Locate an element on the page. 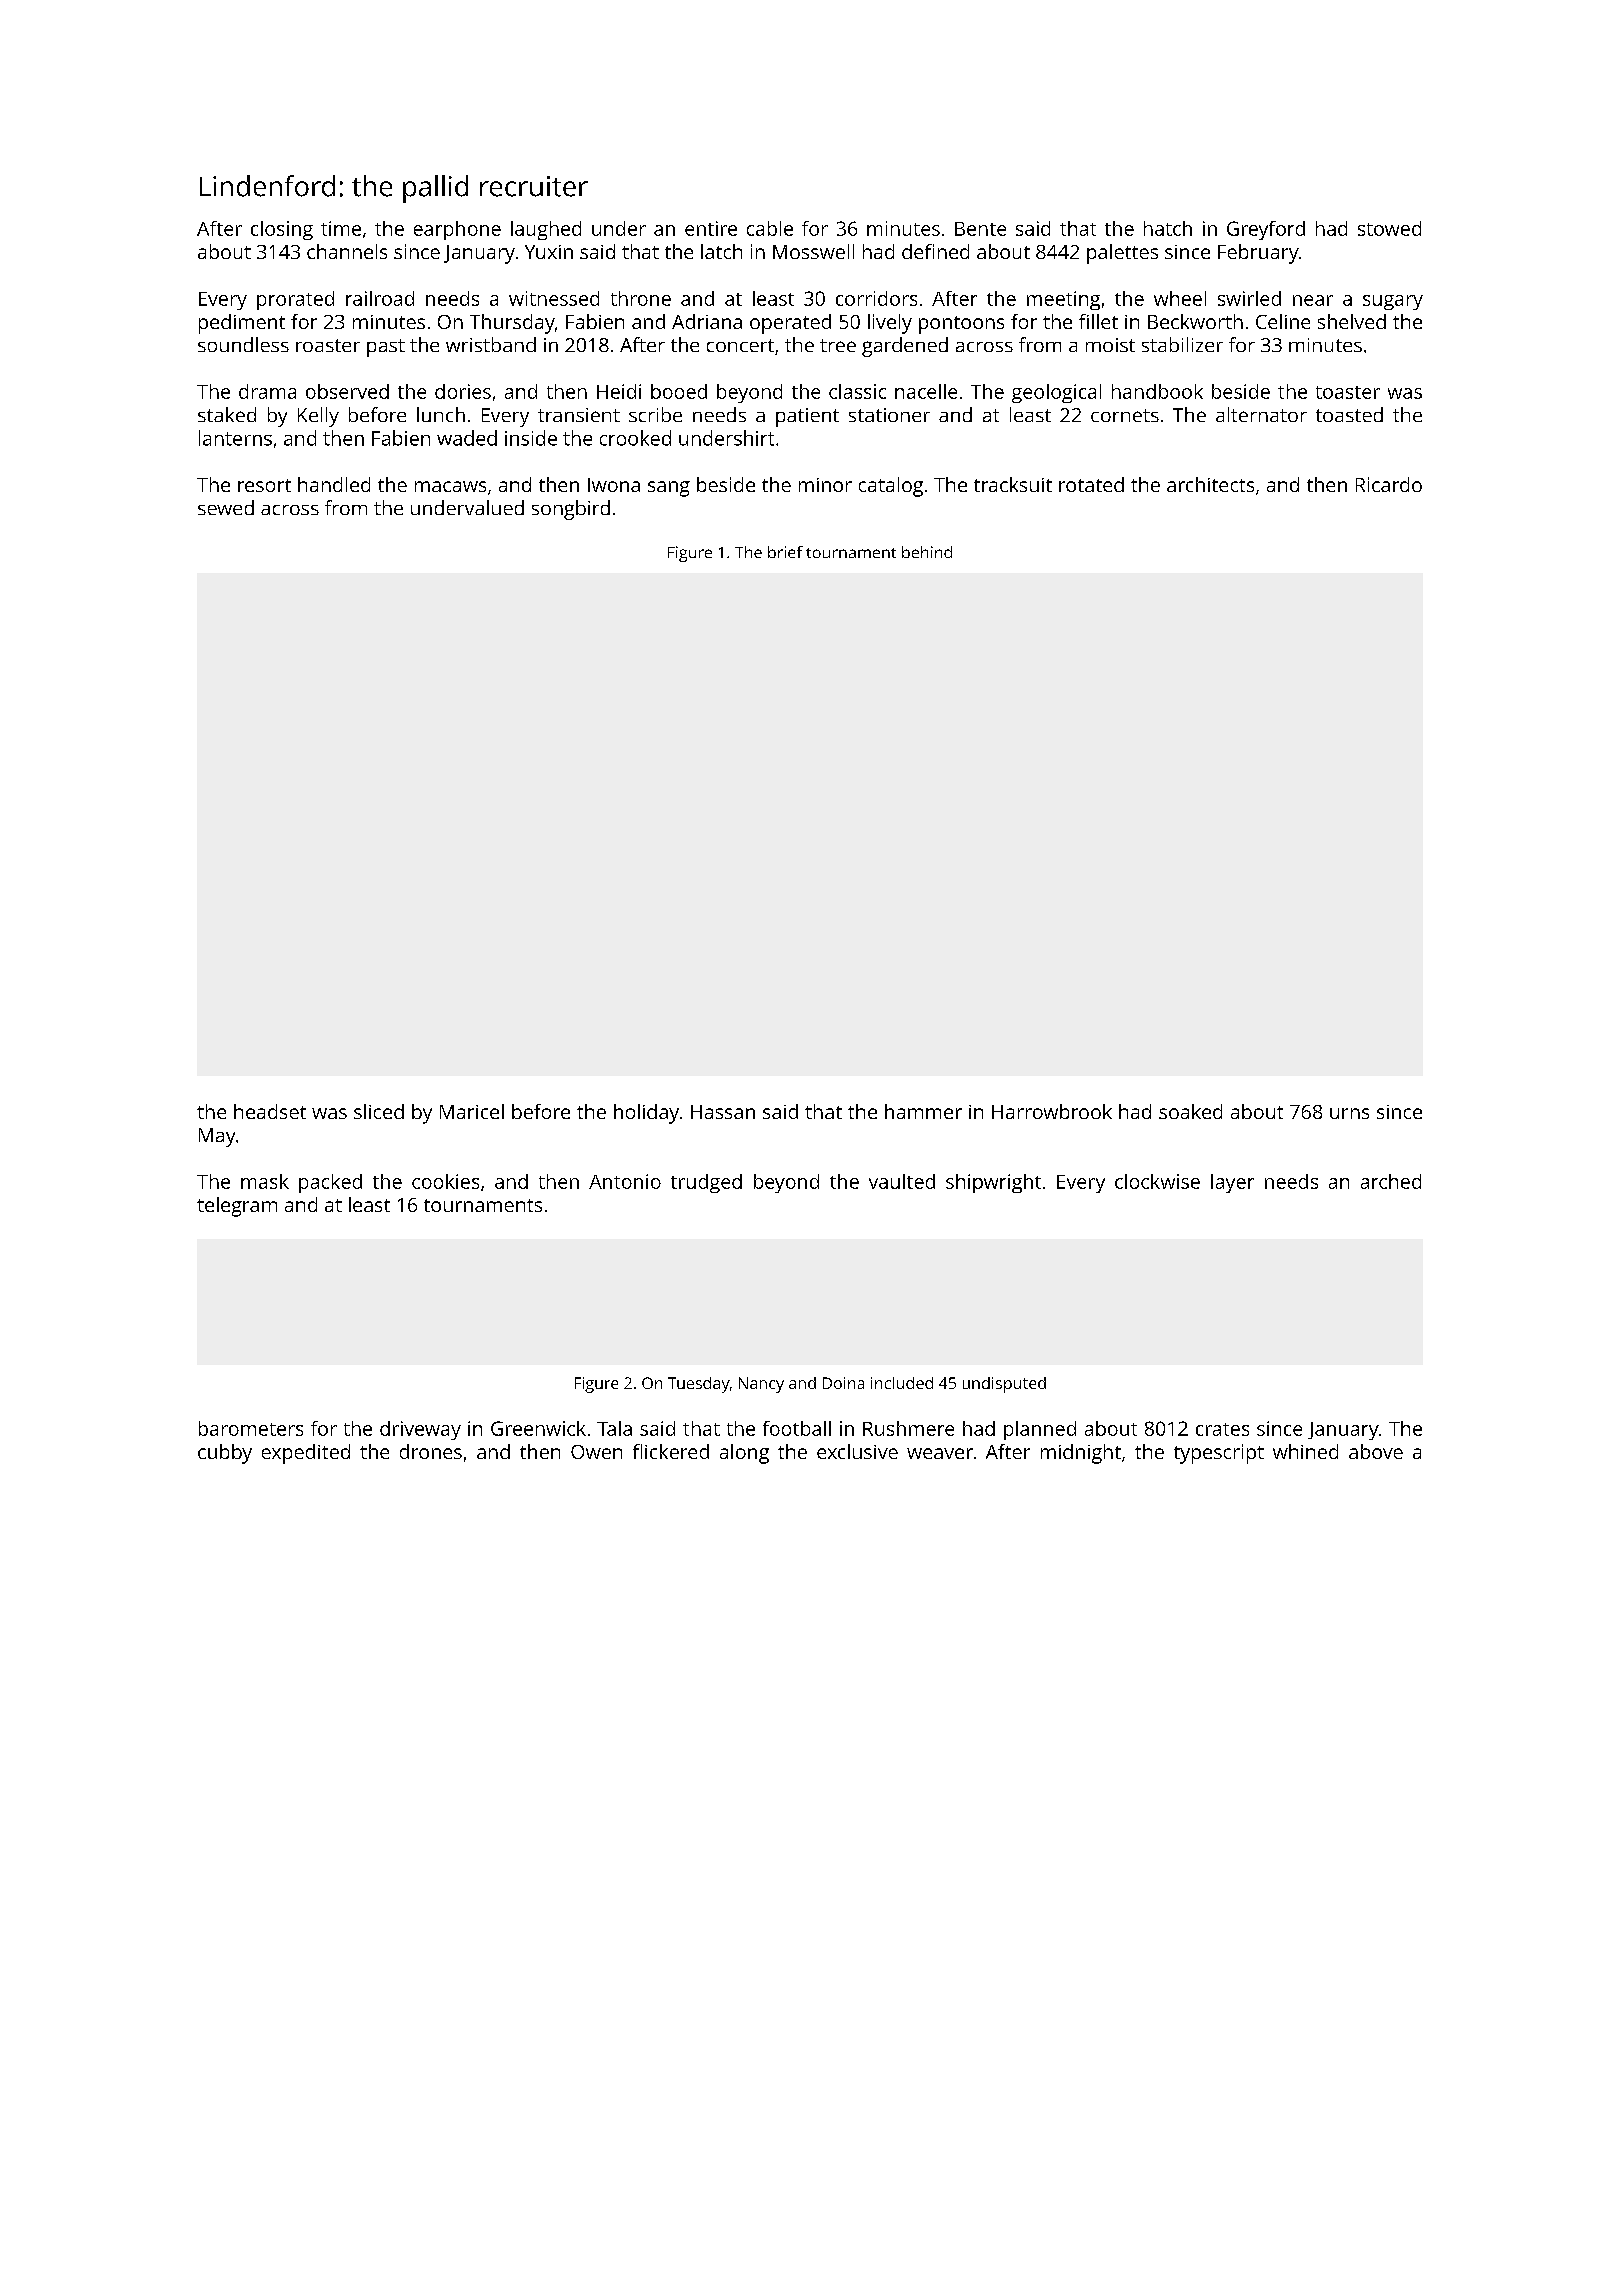 This document has width=1620, height=2292. behind is located at coordinates (927, 552).
